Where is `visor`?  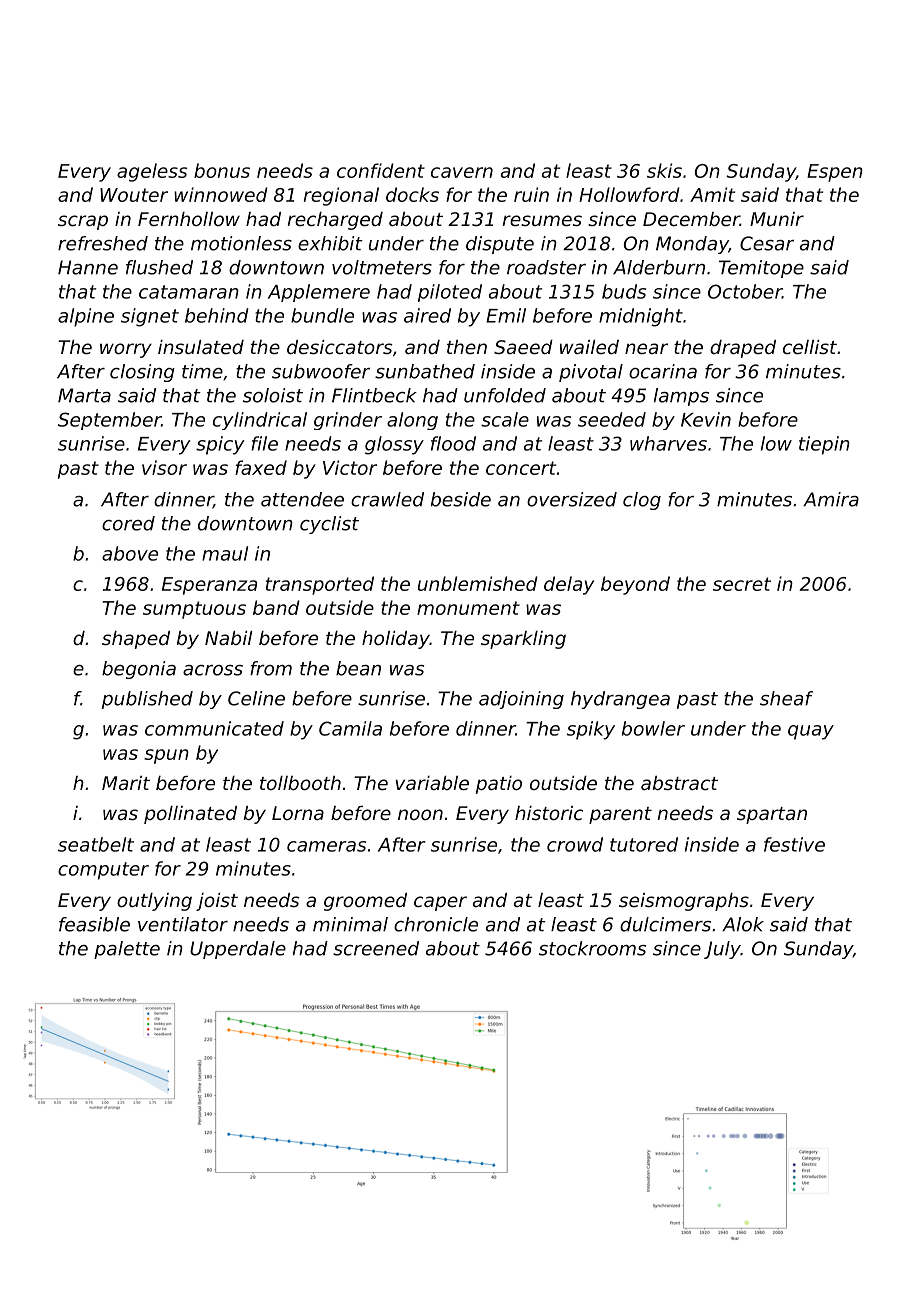
visor is located at coordinates (164, 467).
